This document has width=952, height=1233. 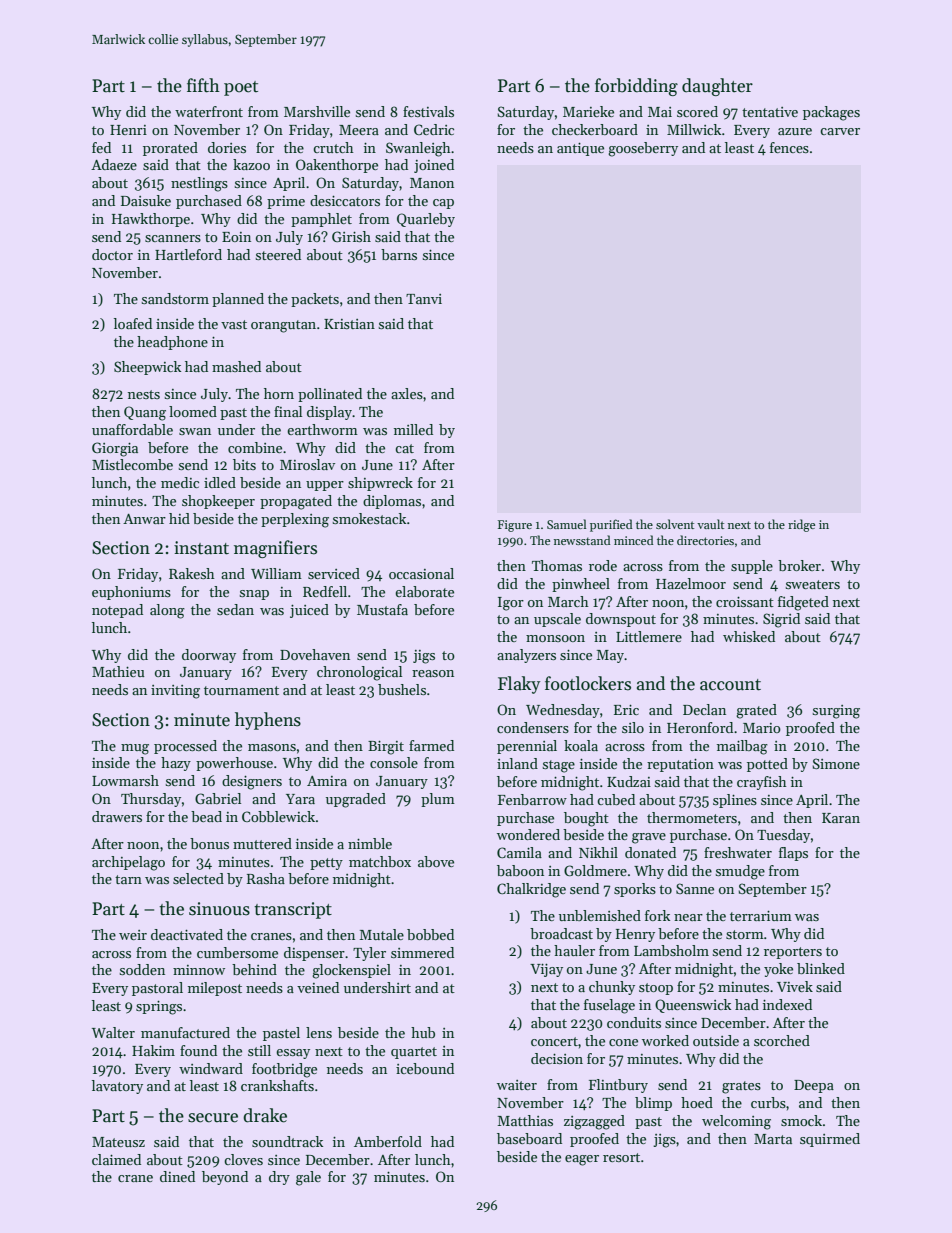 I want to click on bonus, so click(x=209, y=843).
